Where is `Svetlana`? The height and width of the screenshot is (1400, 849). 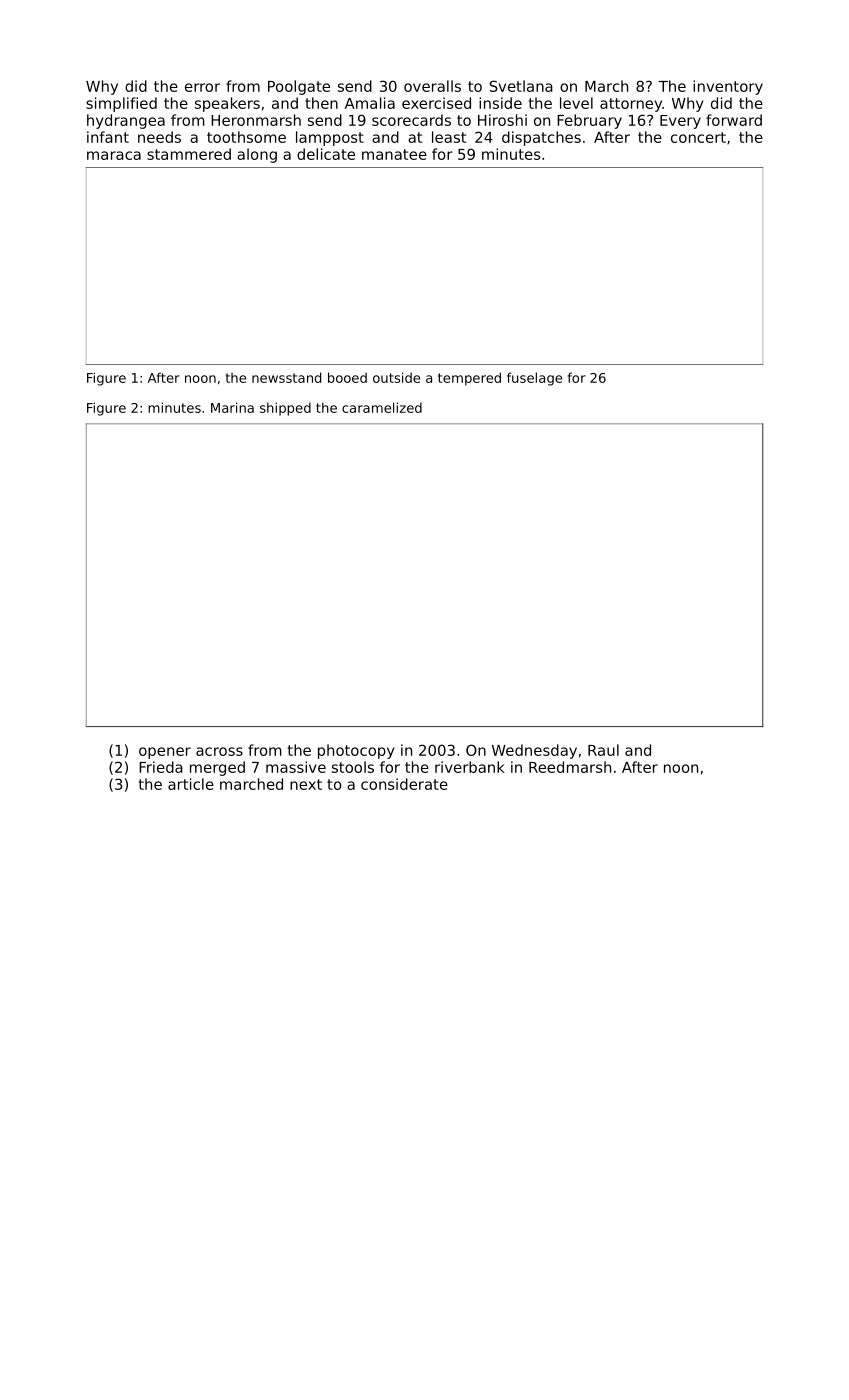 Svetlana is located at coordinates (521, 86).
